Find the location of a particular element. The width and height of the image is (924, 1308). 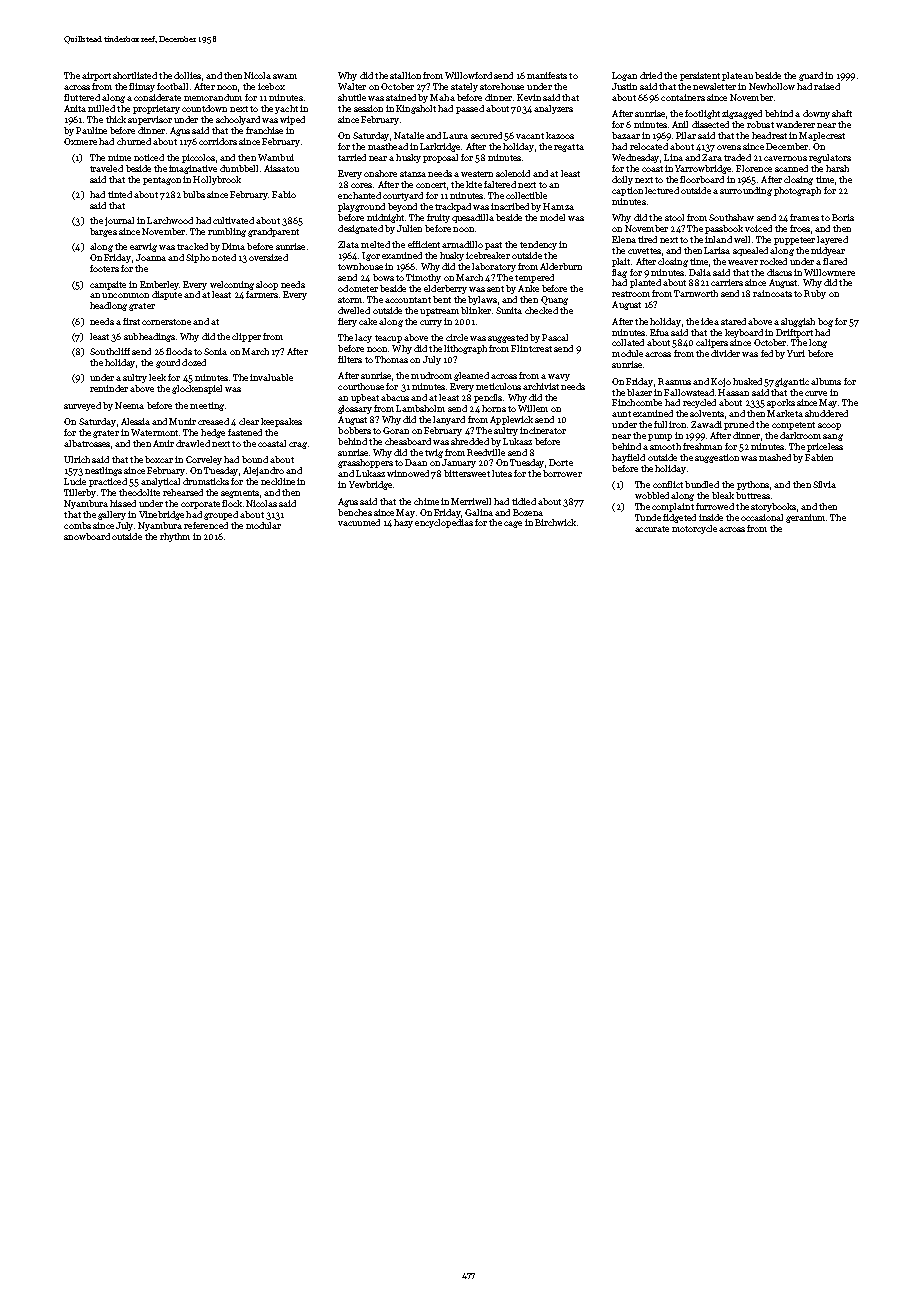

barges is located at coordinates (103, 232).
